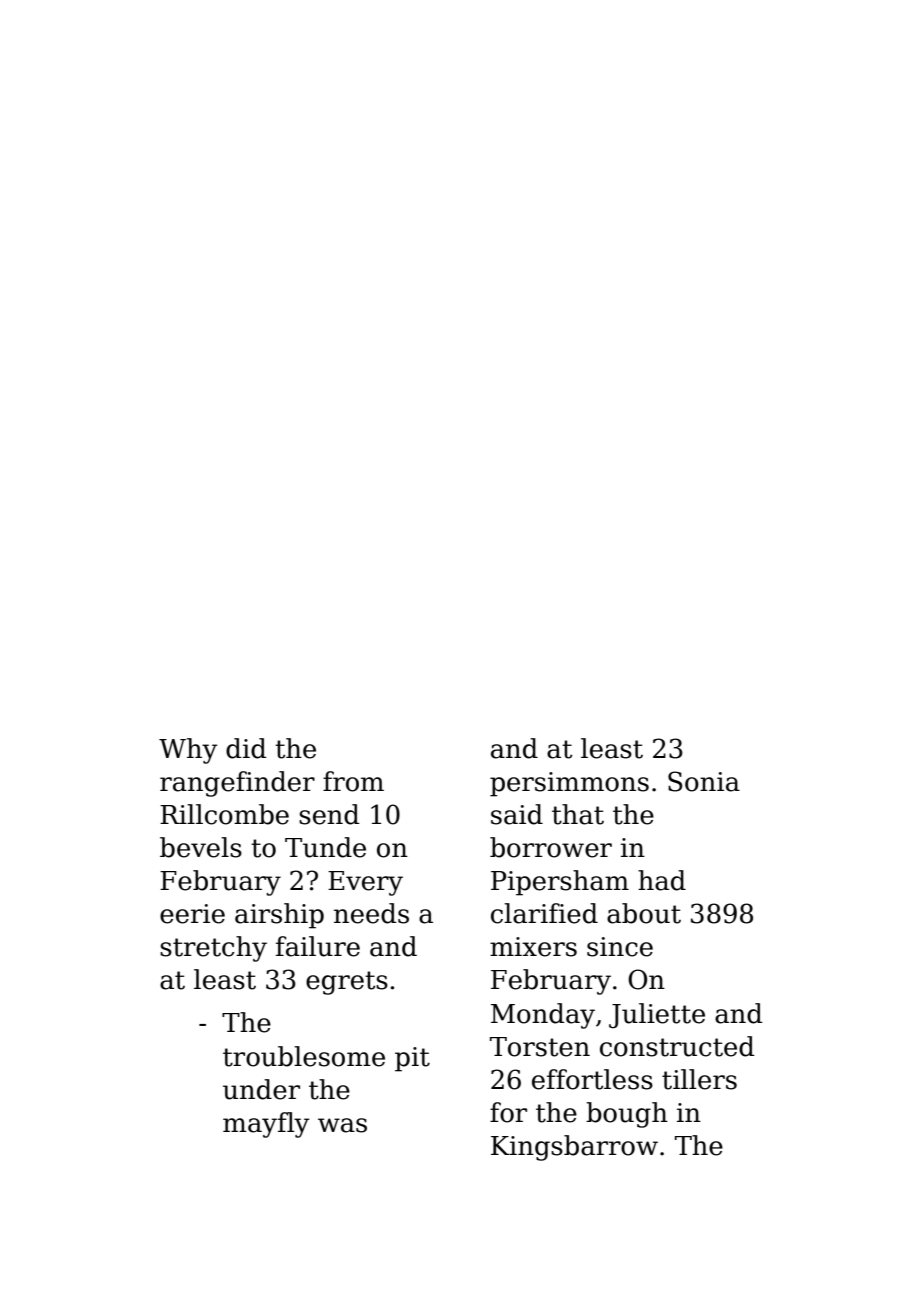 This screenshot has width=924, height=1311. Describe the element at coordinates (704, 781) in the screenshot. I see `Sonia` at that location.
